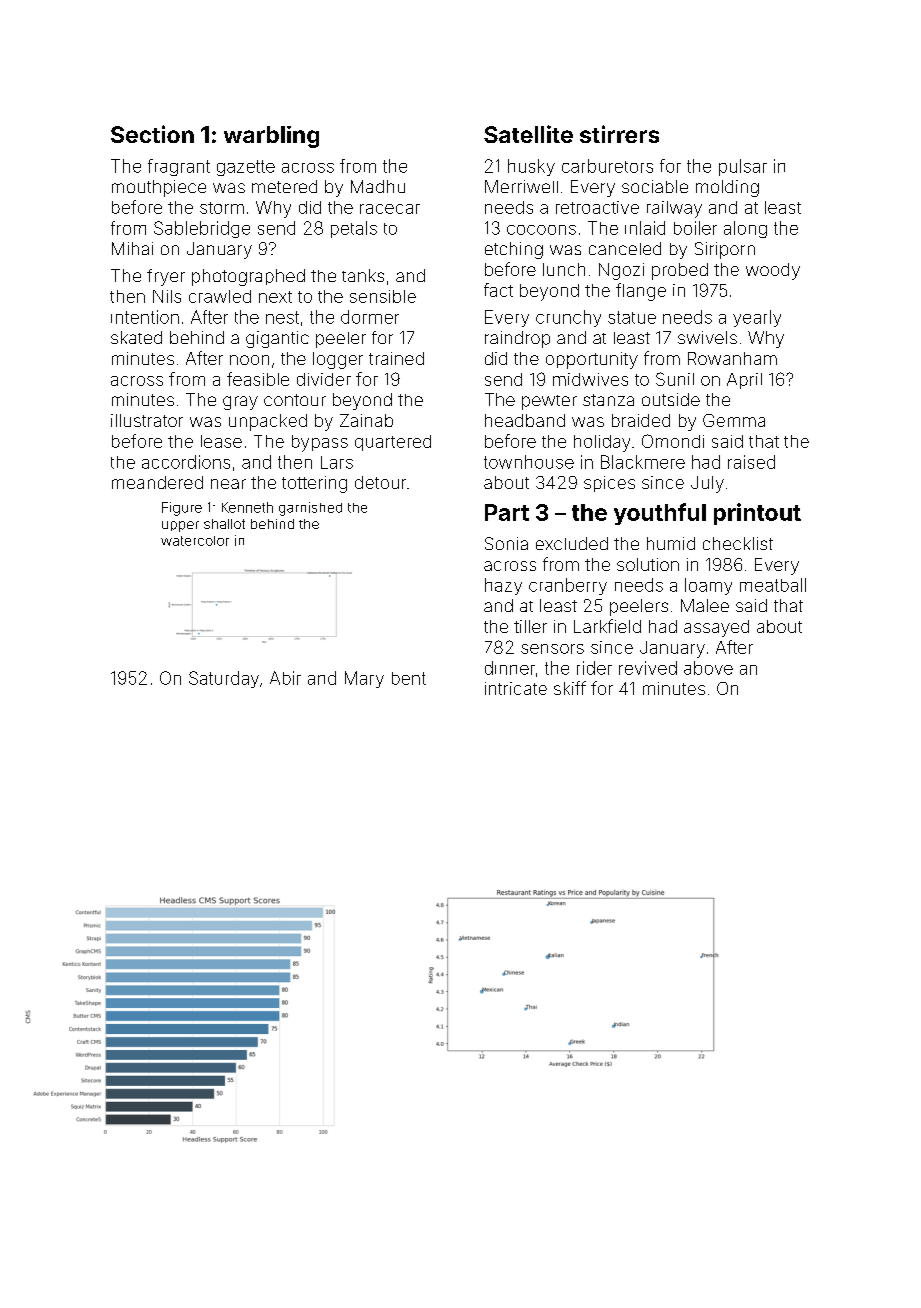  I want to click on Gemma, so click(734, 420).
